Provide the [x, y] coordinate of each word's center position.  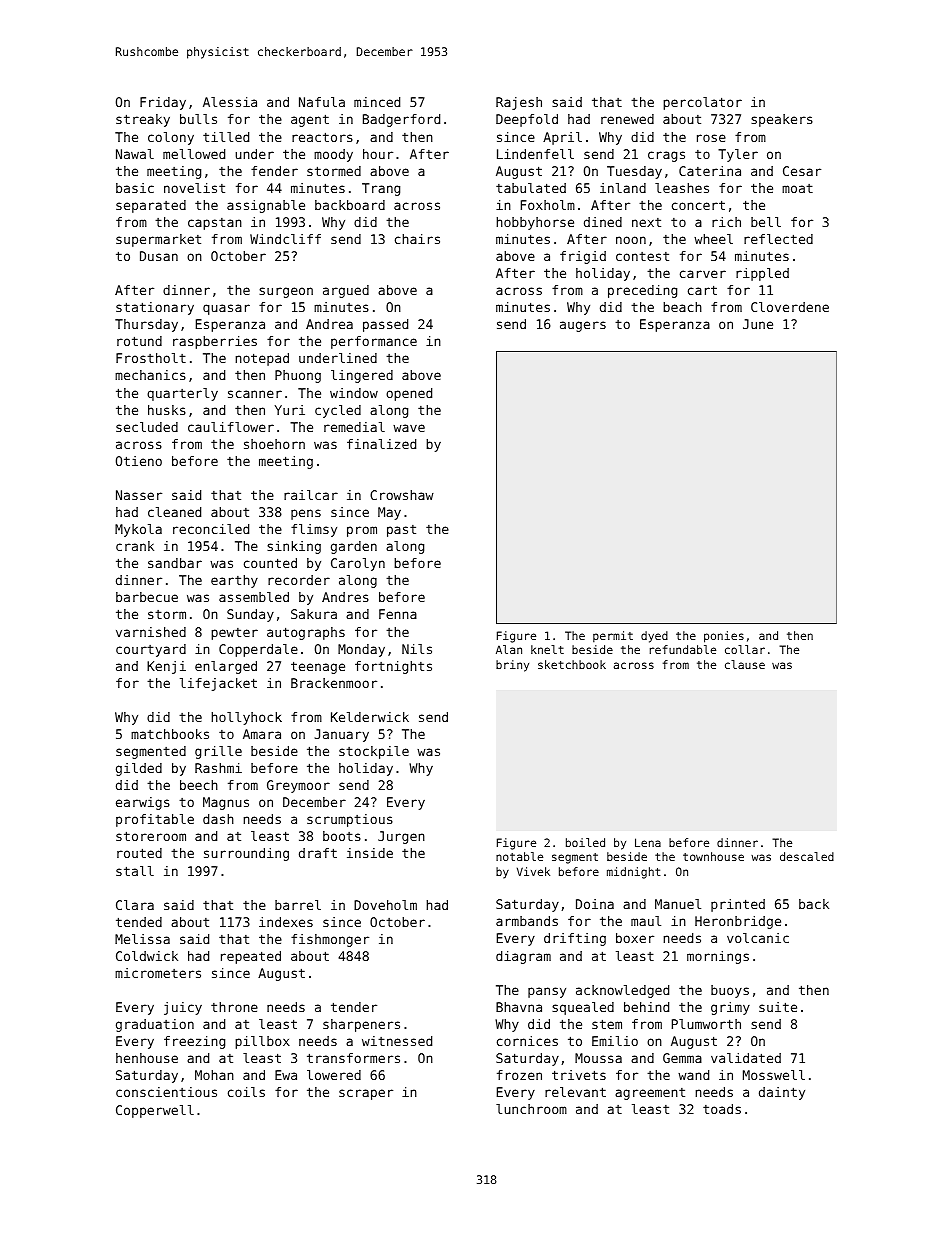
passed [385, 325]
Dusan [159, 256]
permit [613, 637]
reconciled [211, 529]
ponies [724, 637]
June [758, 324]
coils [246, 1092]
